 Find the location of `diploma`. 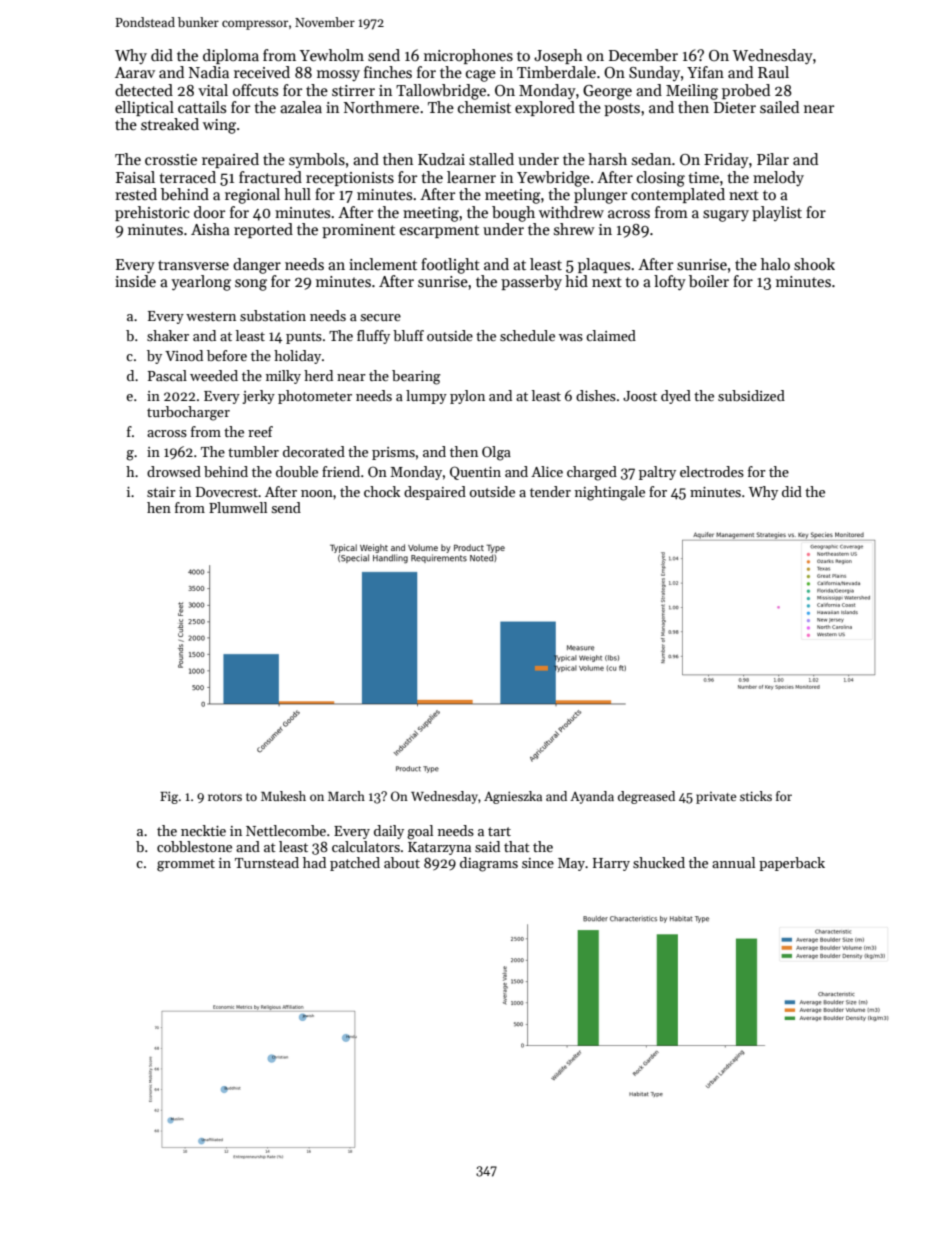

diploma is located at coordinates (231, 56).
